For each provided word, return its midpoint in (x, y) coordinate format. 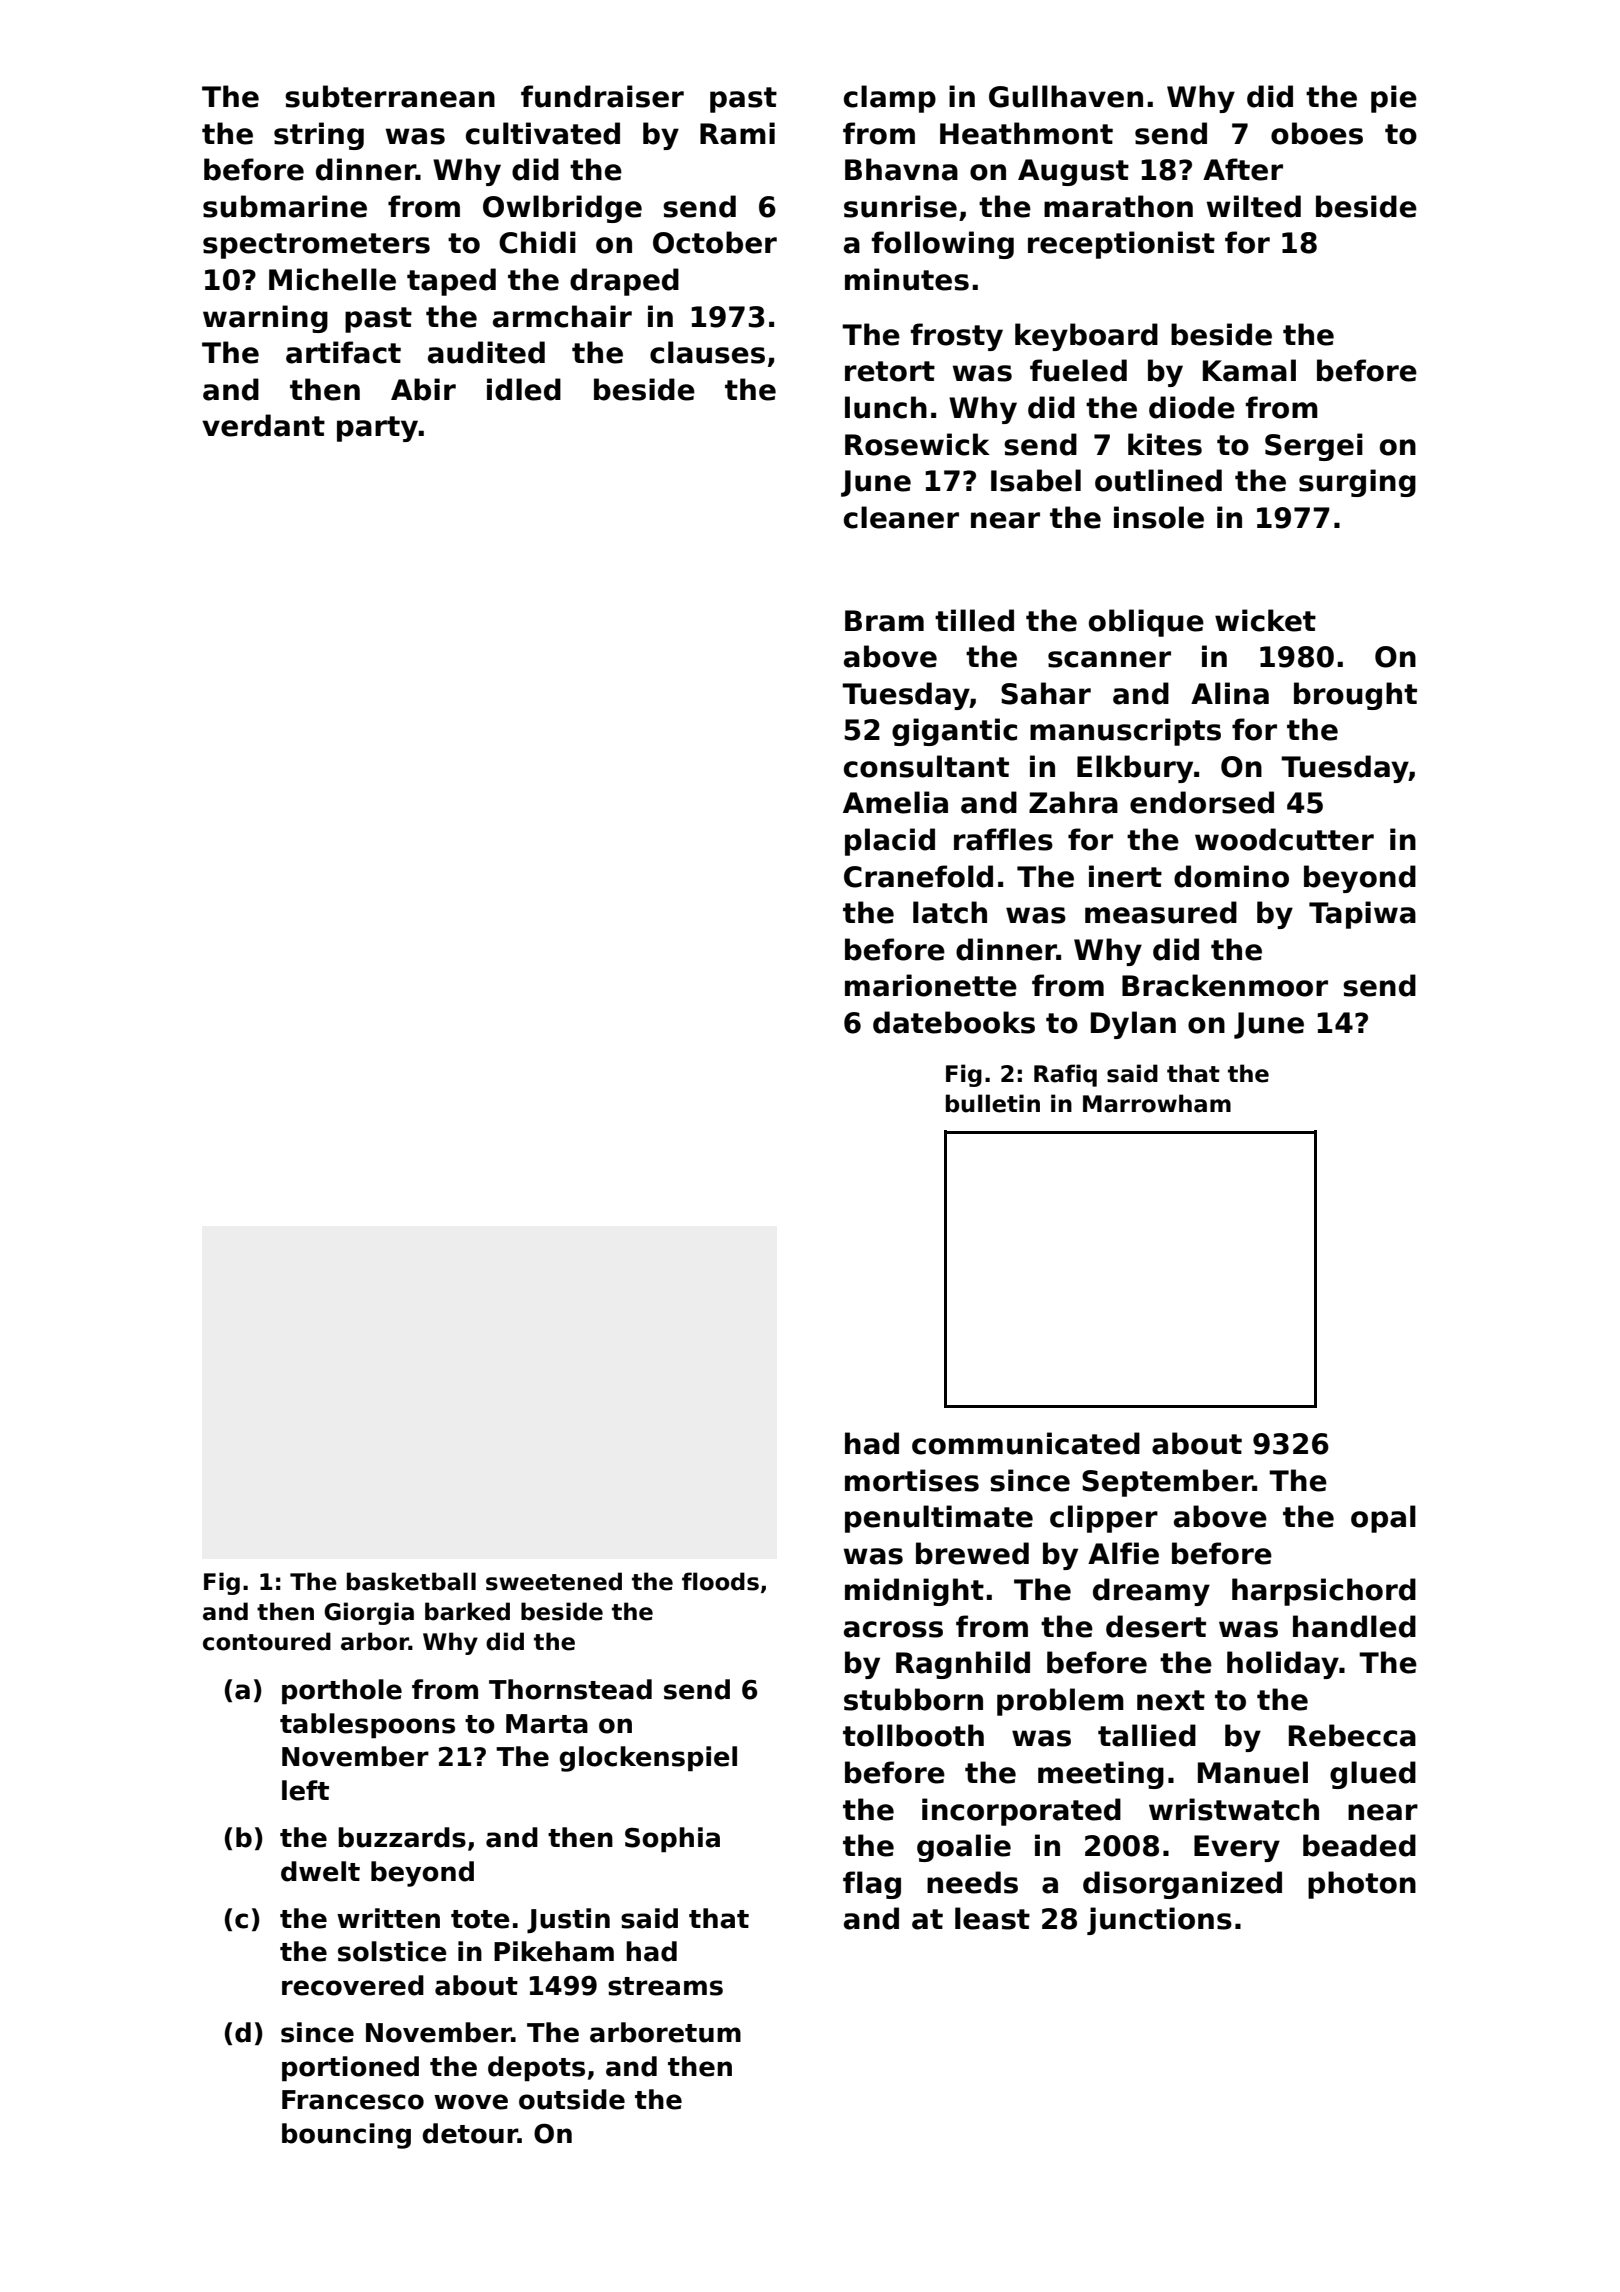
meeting (1101, 1775)
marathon (1118, 206)
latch (950, 912)
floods (720, 1581)
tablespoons (367, 1726)
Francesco (353, 2100)
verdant (263, 425)
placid (890, 842)
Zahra (1073, 802)
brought (1355, 696)
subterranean (390, 96)
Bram (884, 621)
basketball (411, 1581)
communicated (1026, 1443)
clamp (890, 99)
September (1167, 1483)
